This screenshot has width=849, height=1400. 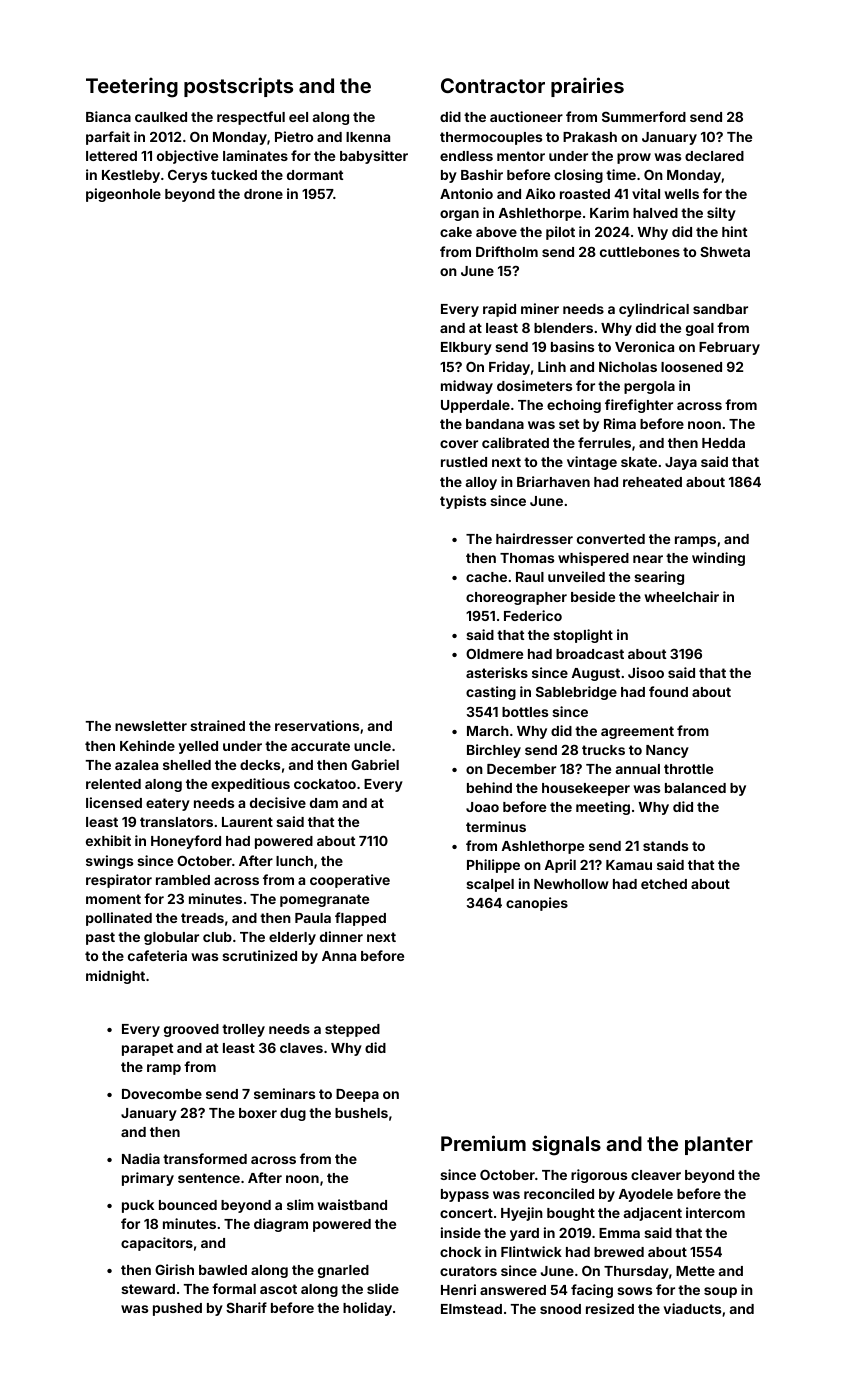 What do you see at coordinates (368, 137) in the screenshot?
I see `Ikenna` at bounding box center [368, 137].
